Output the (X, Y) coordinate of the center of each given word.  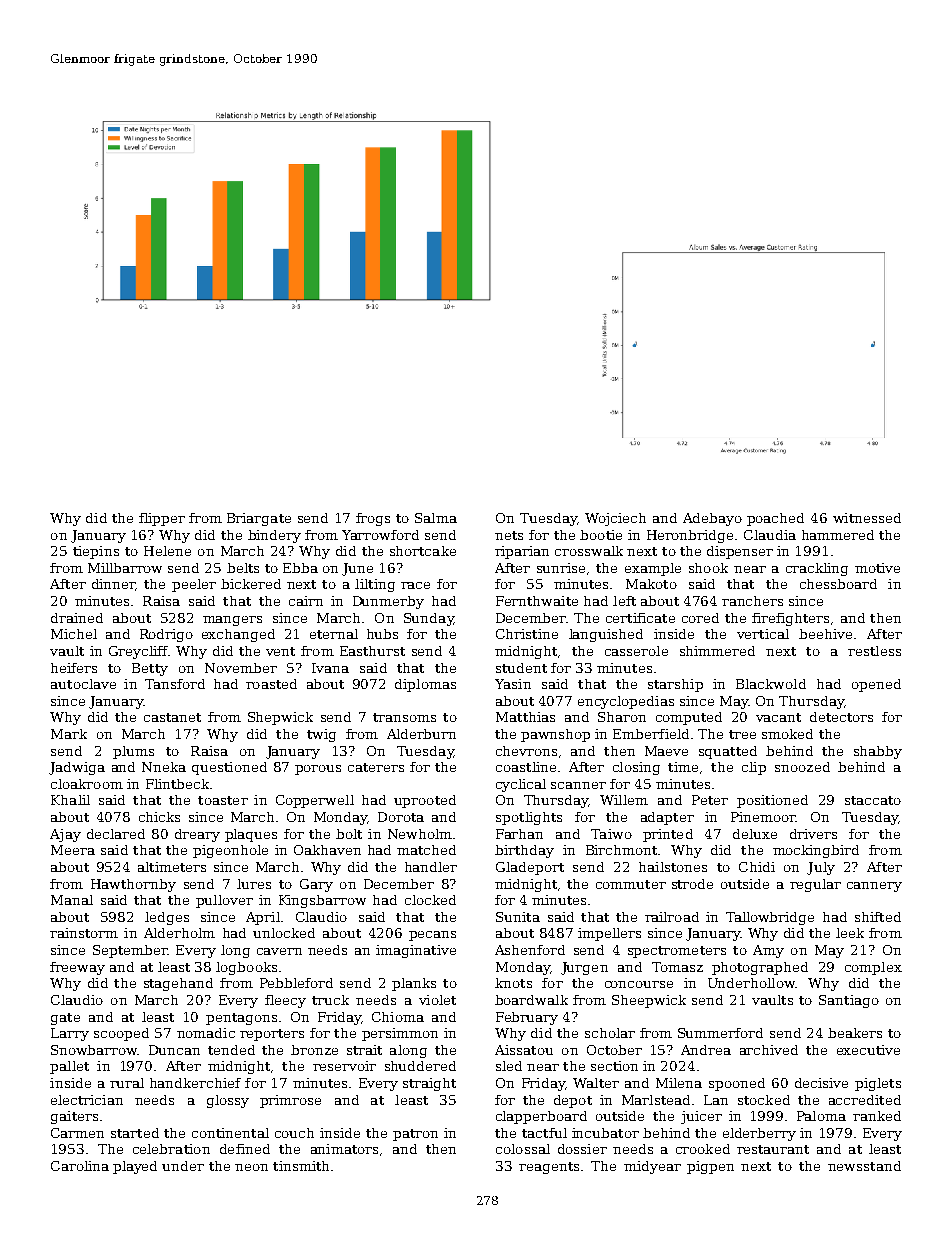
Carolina (80, 1166)
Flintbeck (177, 784)
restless (874, 651)
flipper (162, 519)
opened (876, 685)
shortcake (423, 551)
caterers (376, 767)
